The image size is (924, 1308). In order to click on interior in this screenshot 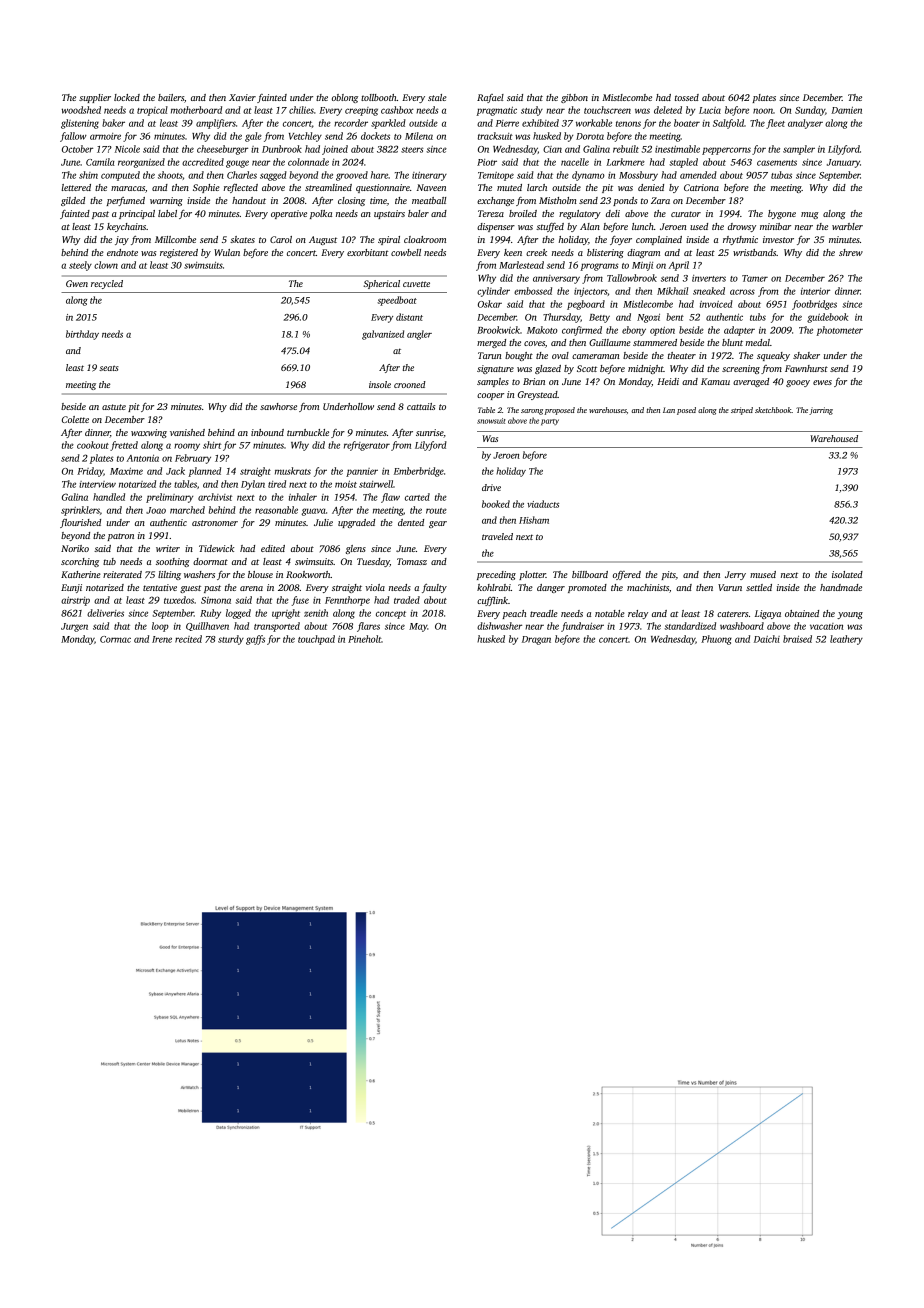, I will do `click(815, 291)`.
